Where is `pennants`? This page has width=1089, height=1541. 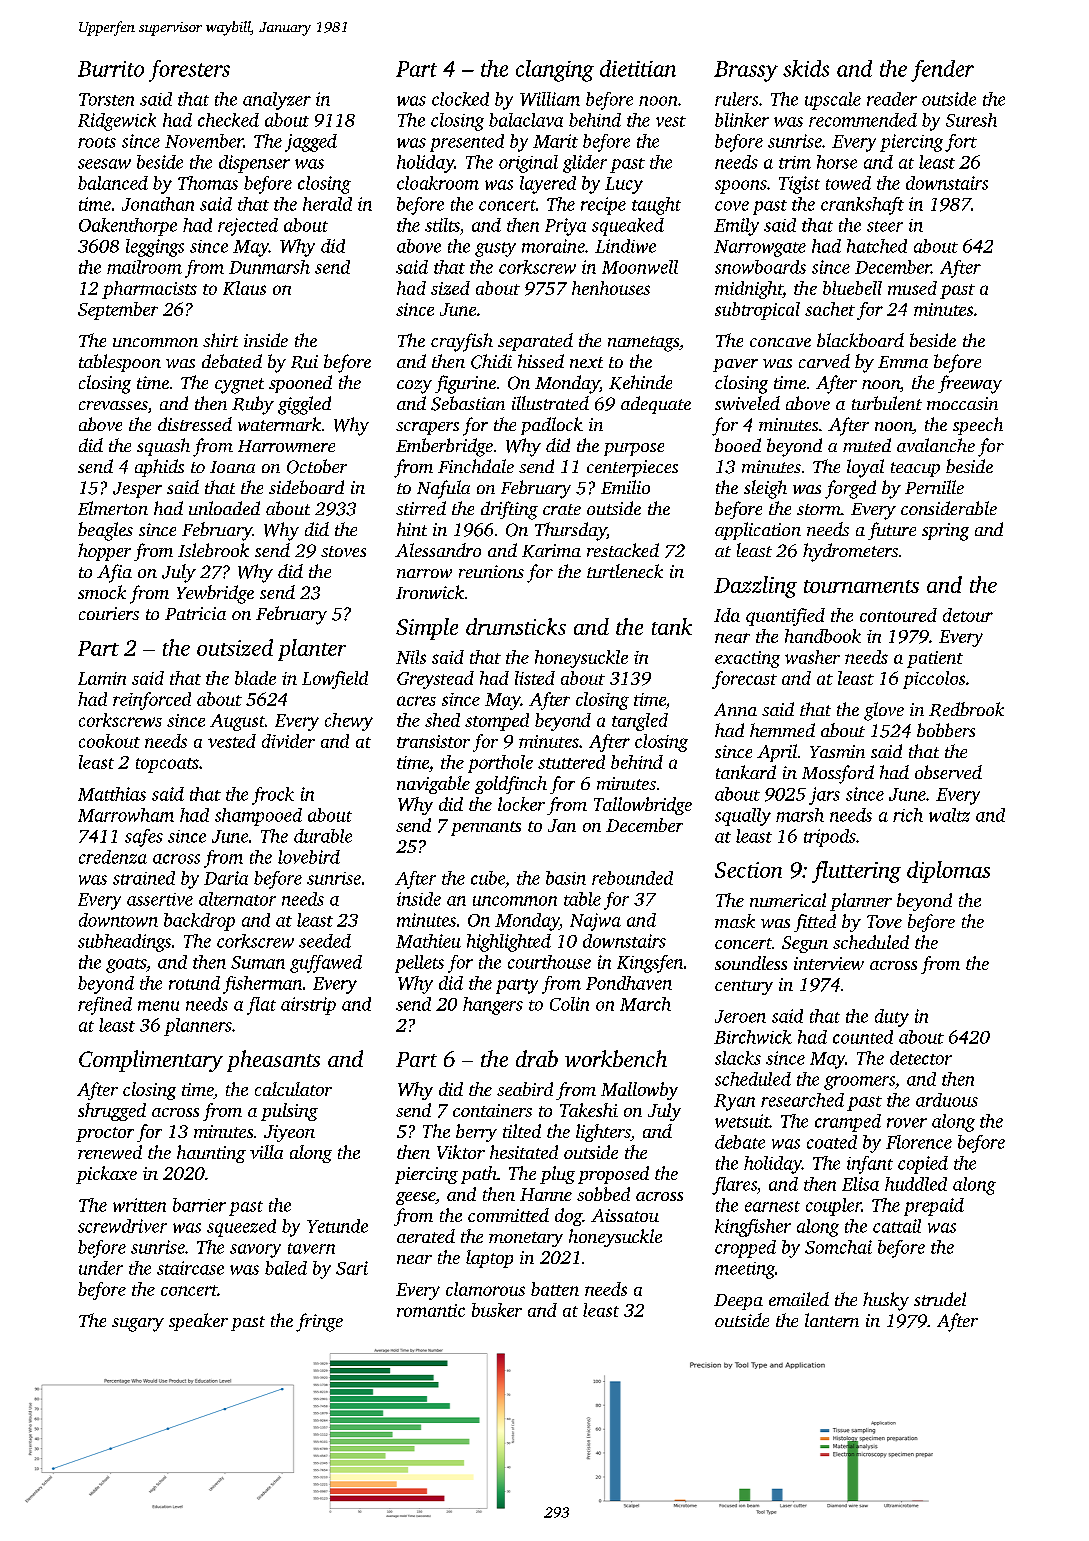 pennants is located at coordinates (486, 828).
